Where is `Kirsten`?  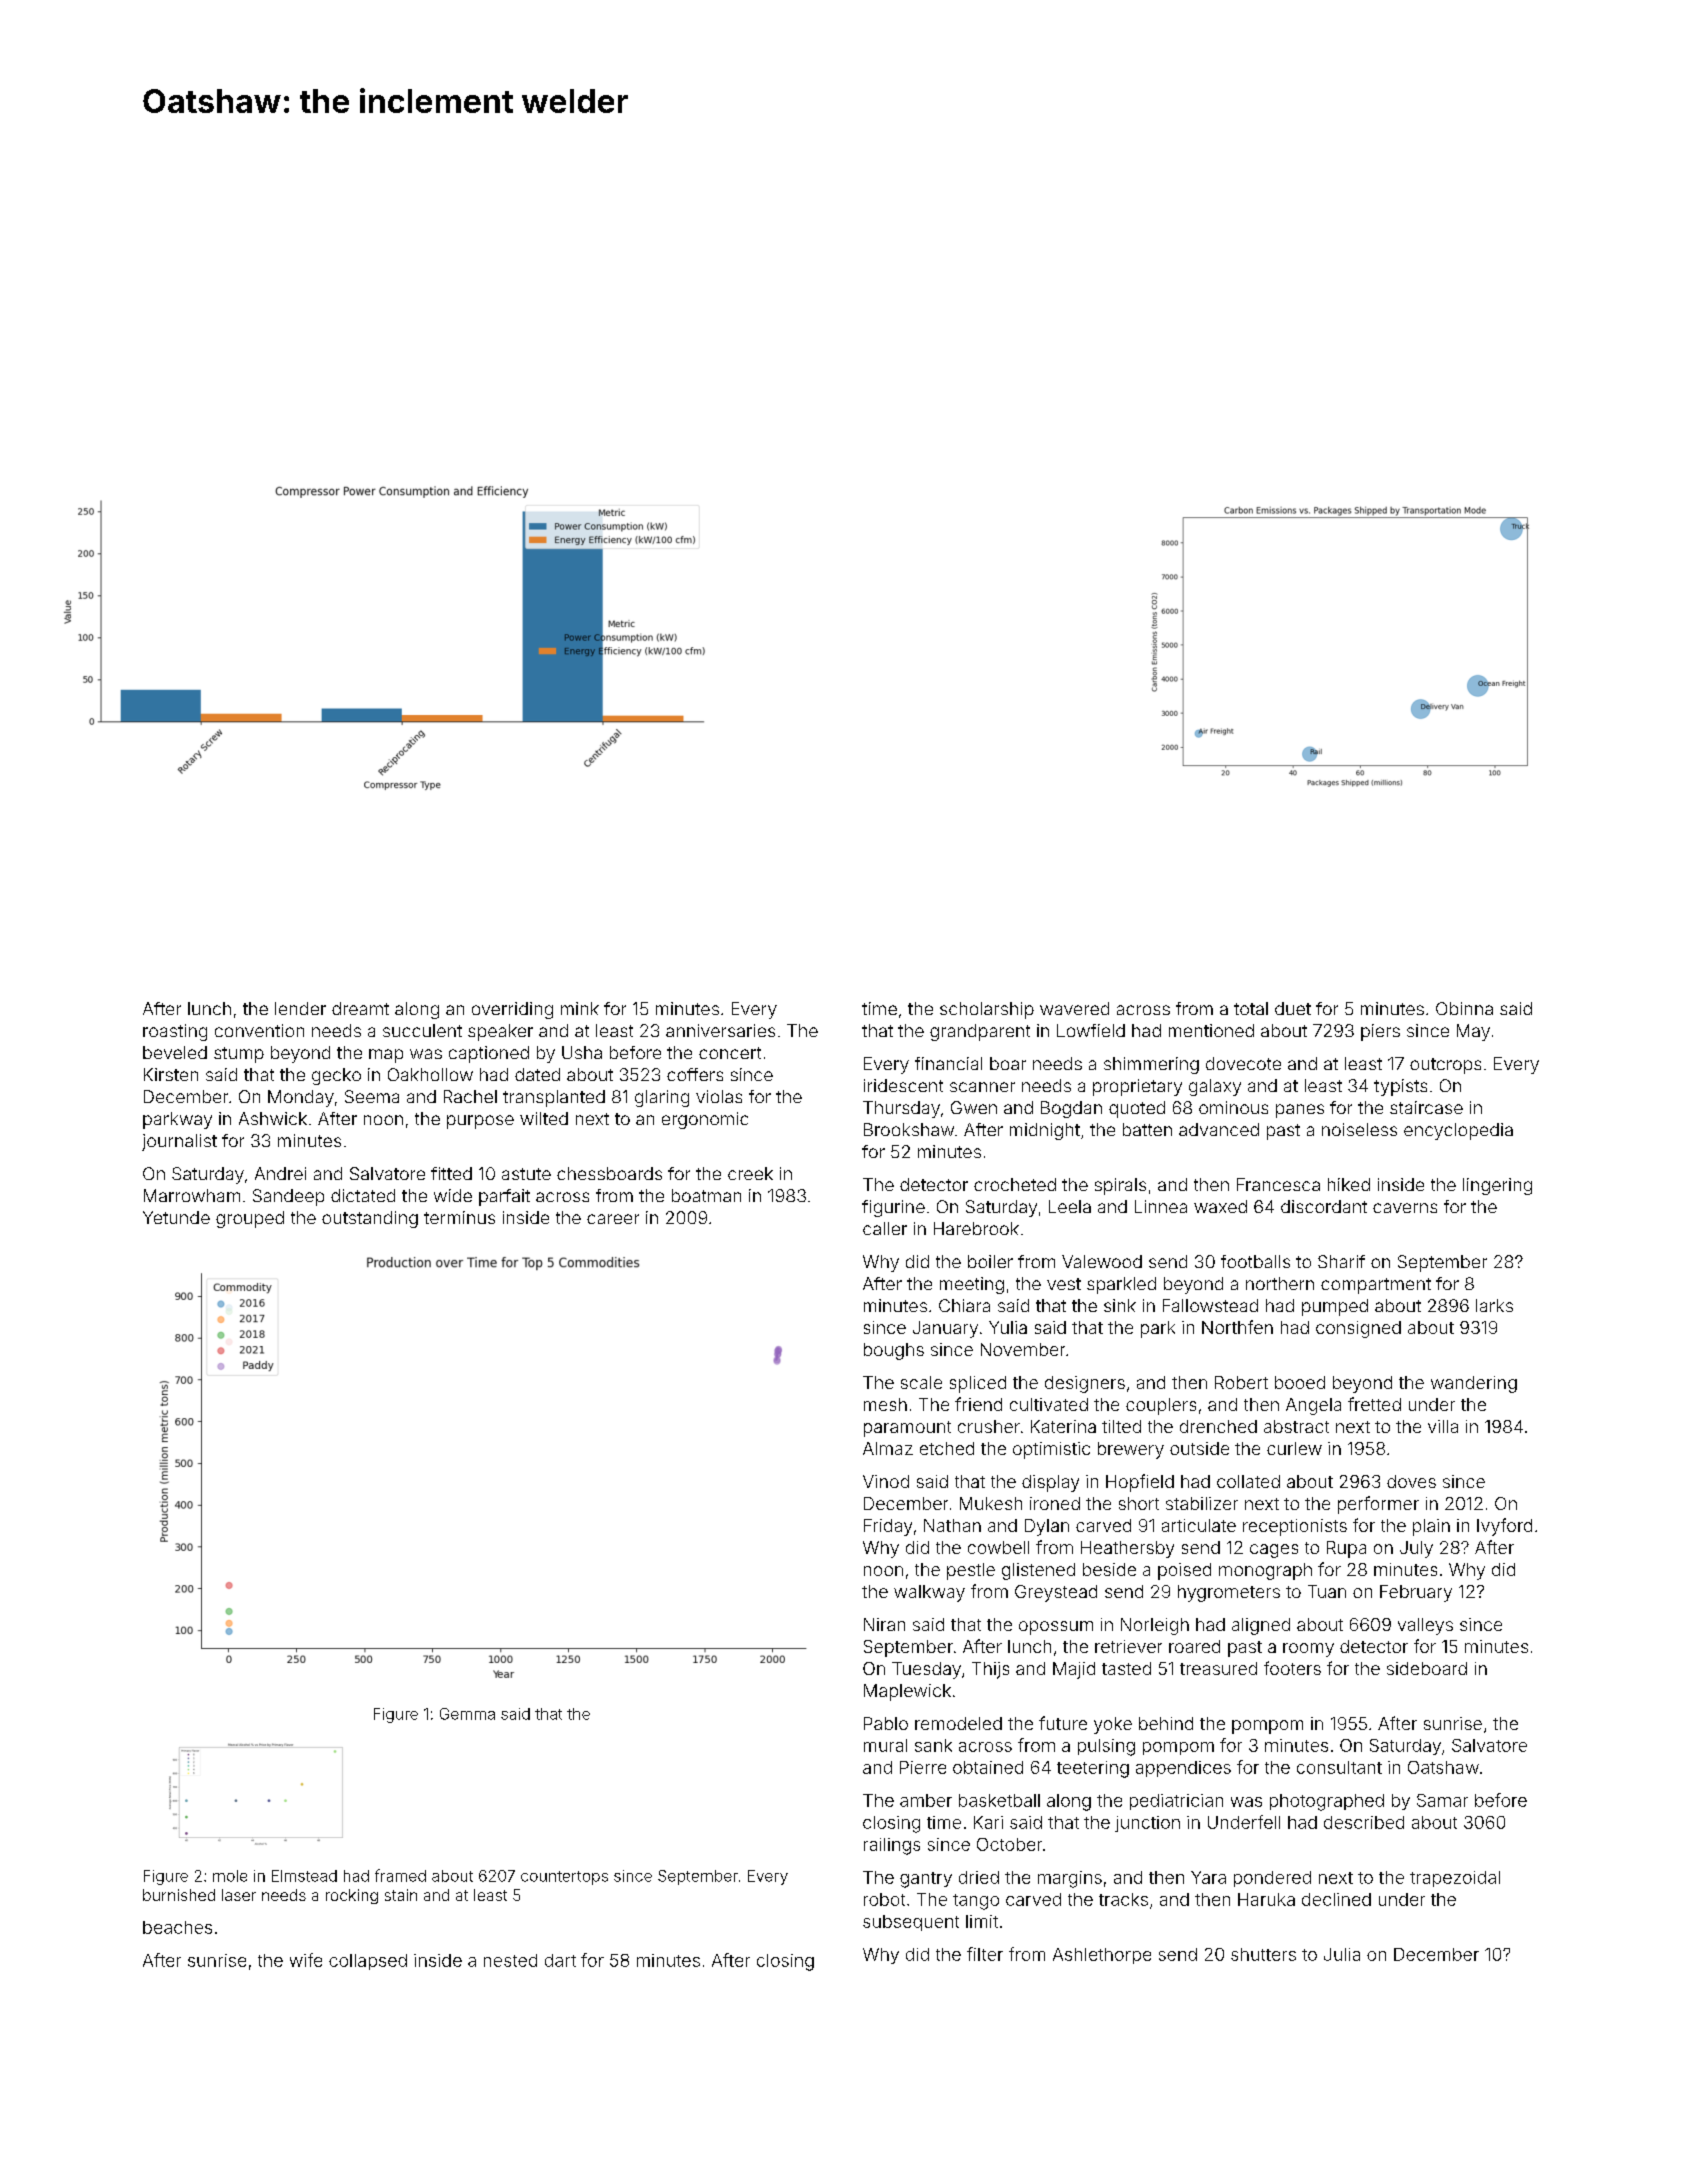 Kirsten is located at coordinates (171, 1074).
